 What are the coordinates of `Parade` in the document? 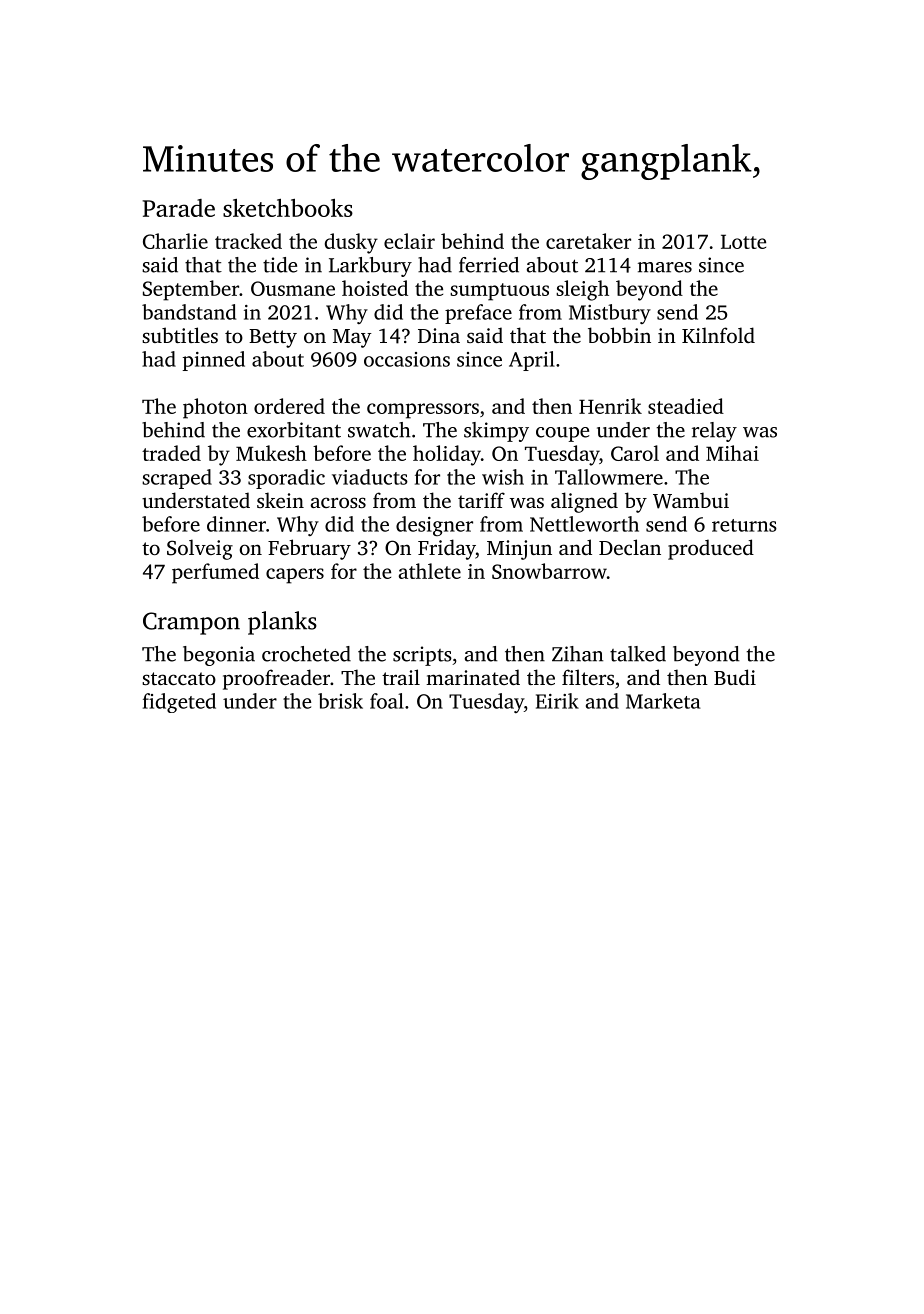 It's located at (179, 208).
